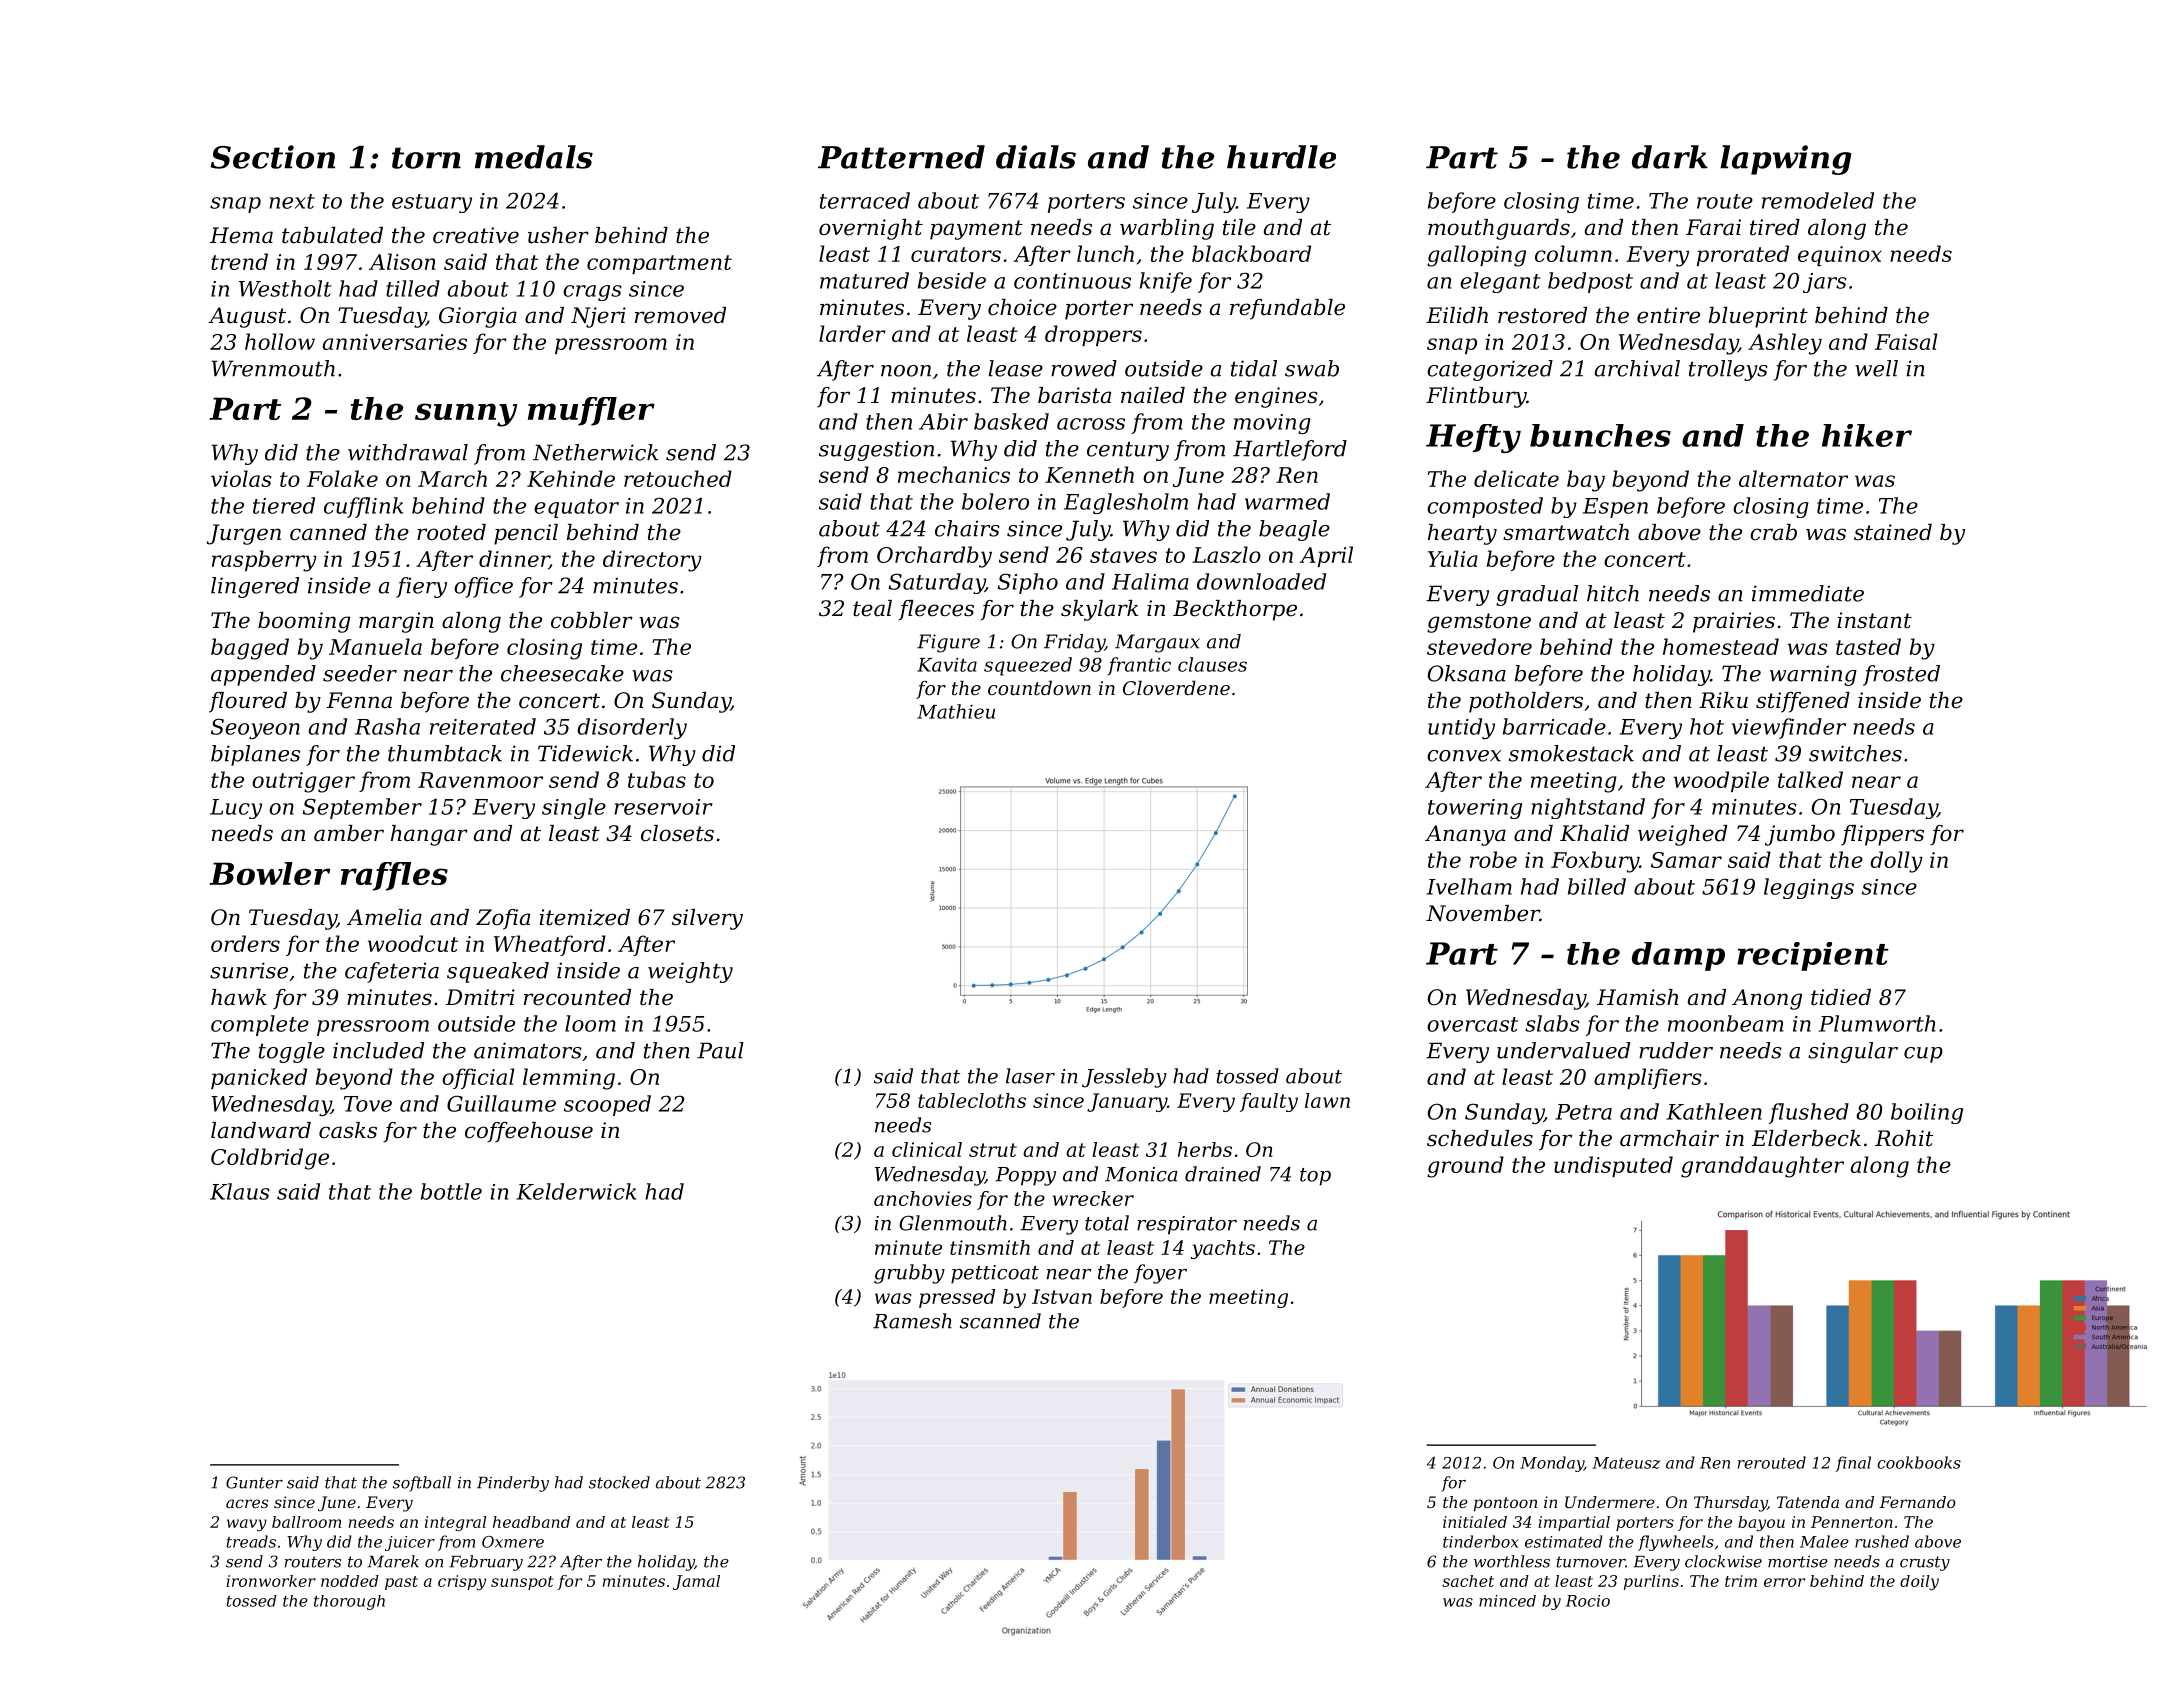 This page has height=1683, width=2178. Describe the element at coordinates (1062, 1296) in the page. I see `Istvan` at that location.
